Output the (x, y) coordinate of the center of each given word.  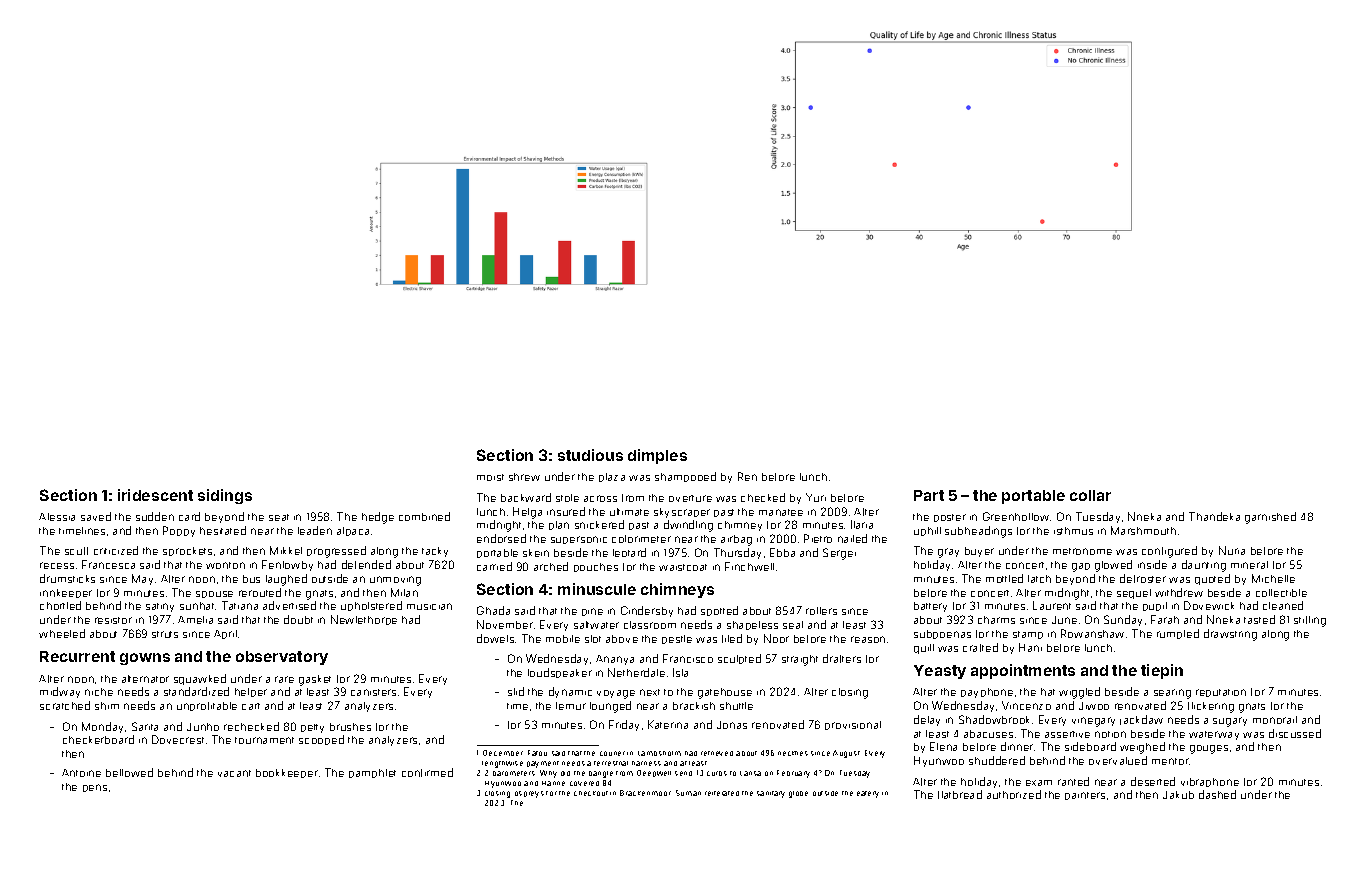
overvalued (1118, 760)
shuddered (997, 760)
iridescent (155, 495)
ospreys (529, 794)
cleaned (1283, 605)
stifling (1310, 621)
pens (95, 788)
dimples (657, 456)
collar (1090, 495)
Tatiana (240, 605)
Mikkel (286, 550)
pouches (596, 567)
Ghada (493, 610)
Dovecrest (178, 739)
